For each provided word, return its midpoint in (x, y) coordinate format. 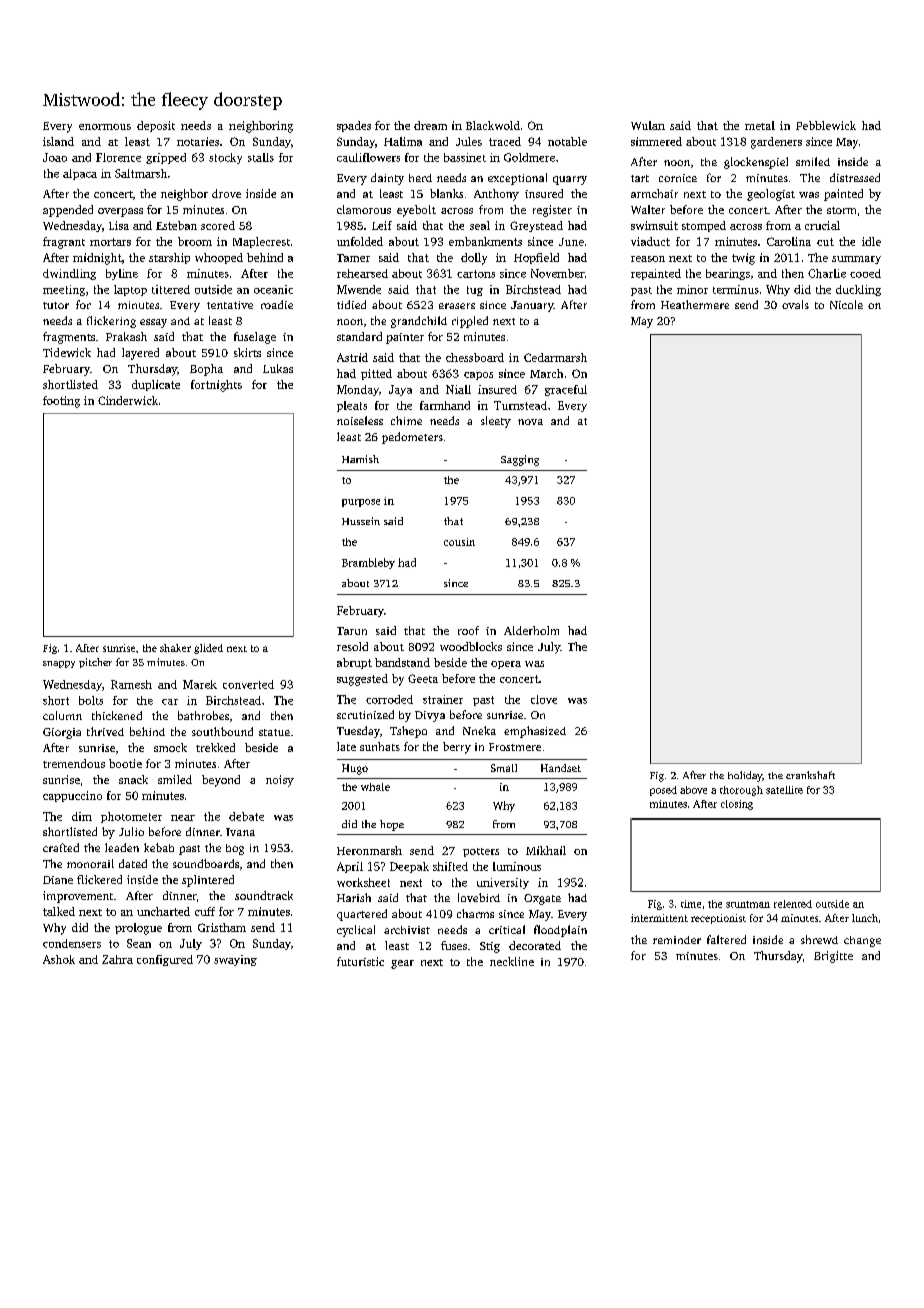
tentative (230, 305)
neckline (512, 961)
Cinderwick (128, 400)
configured (165, 960)
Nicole (846, 304)
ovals (795, 304)
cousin (459, 542)
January (532, 306)
